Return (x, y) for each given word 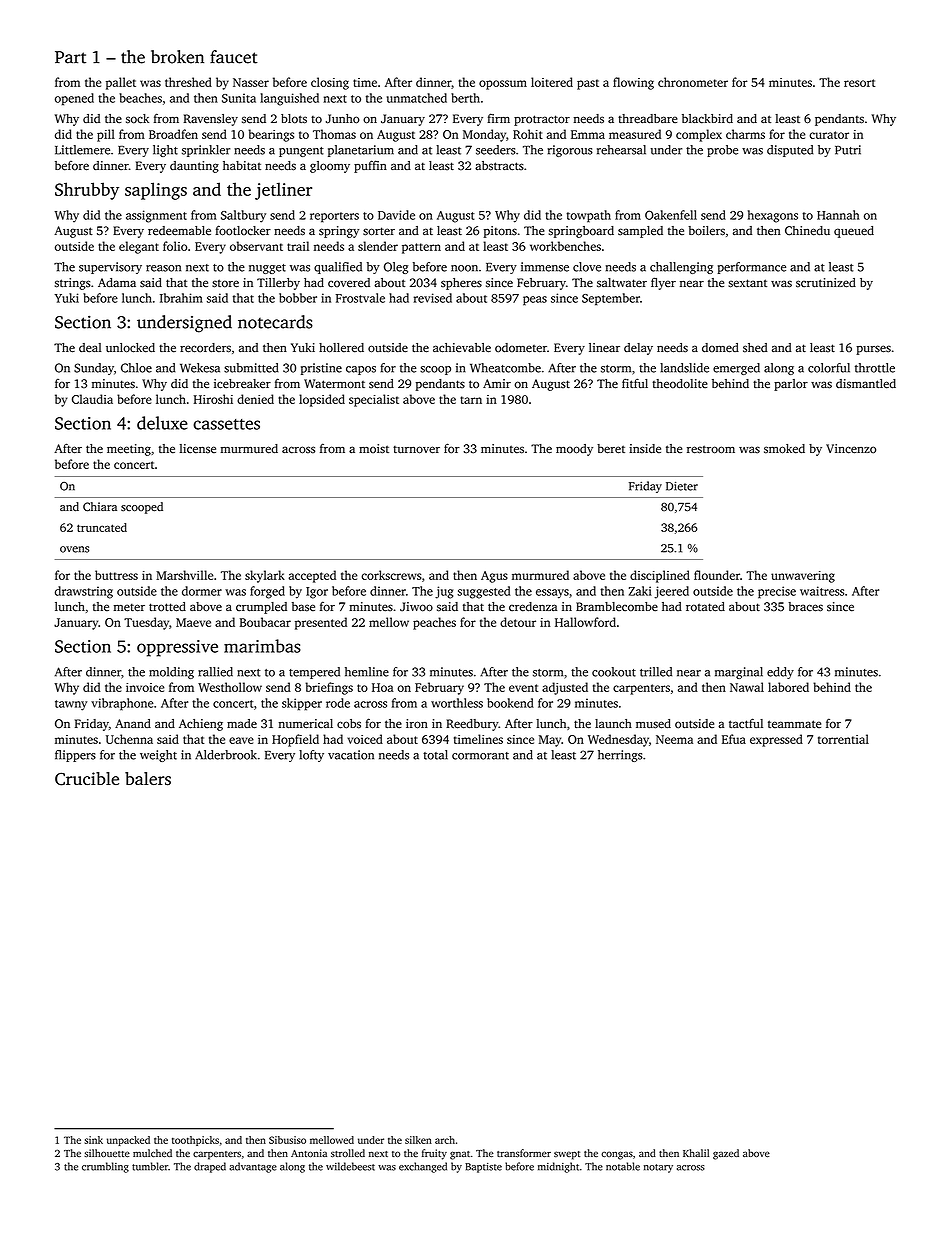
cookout (614, 672)
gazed (726, 1154)
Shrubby (87, 191)
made (242, 724)
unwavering (803, 577)
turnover (416, 450)
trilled (656, 672)
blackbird (707, 119)
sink (93, 1140)
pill (106, 135)
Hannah (838, 215)
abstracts (499, 166)
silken (418, 1140)
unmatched (417, 98)
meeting (129, 450)
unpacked (128, 1141)
